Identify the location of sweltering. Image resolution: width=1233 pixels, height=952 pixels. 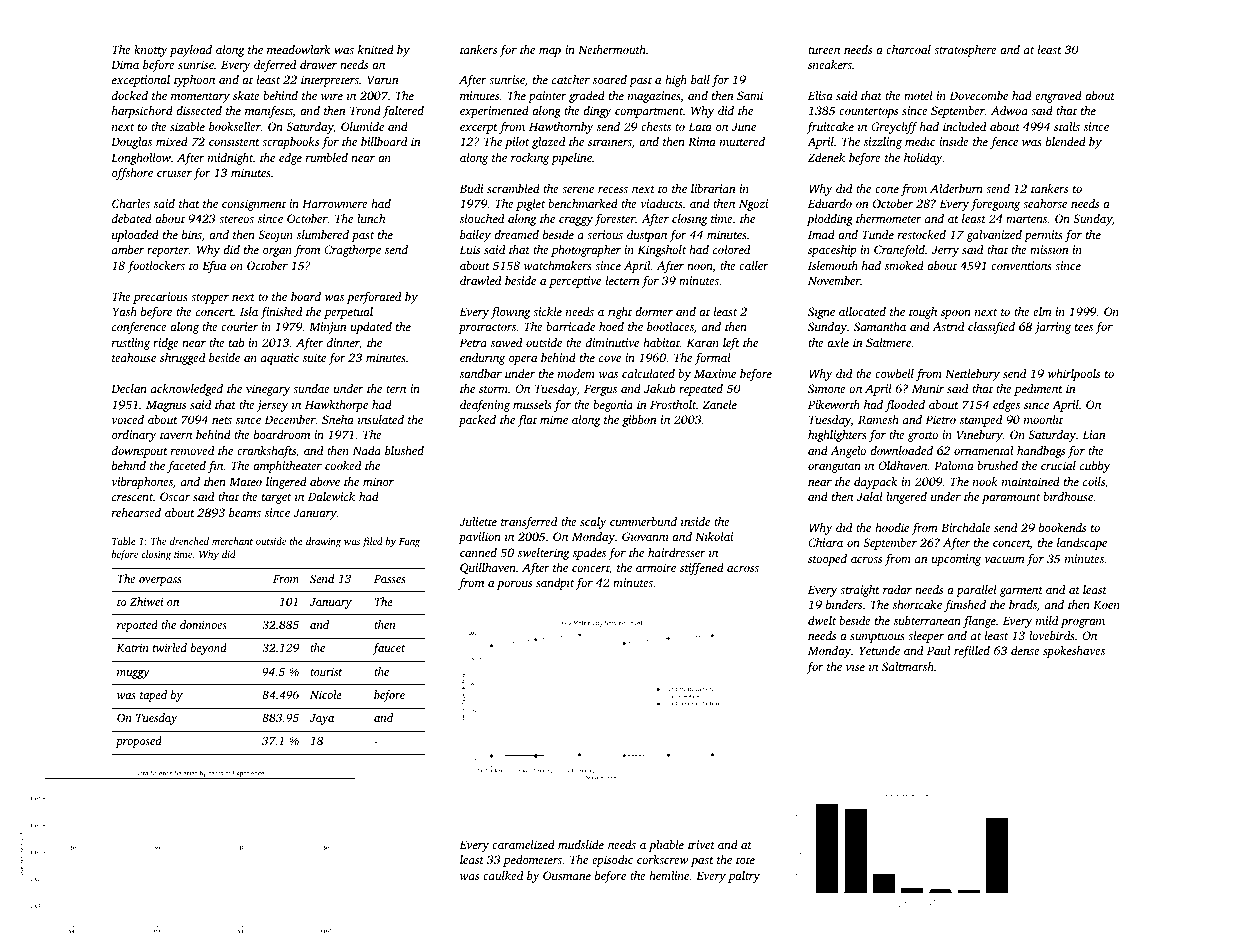
(544, 554).
